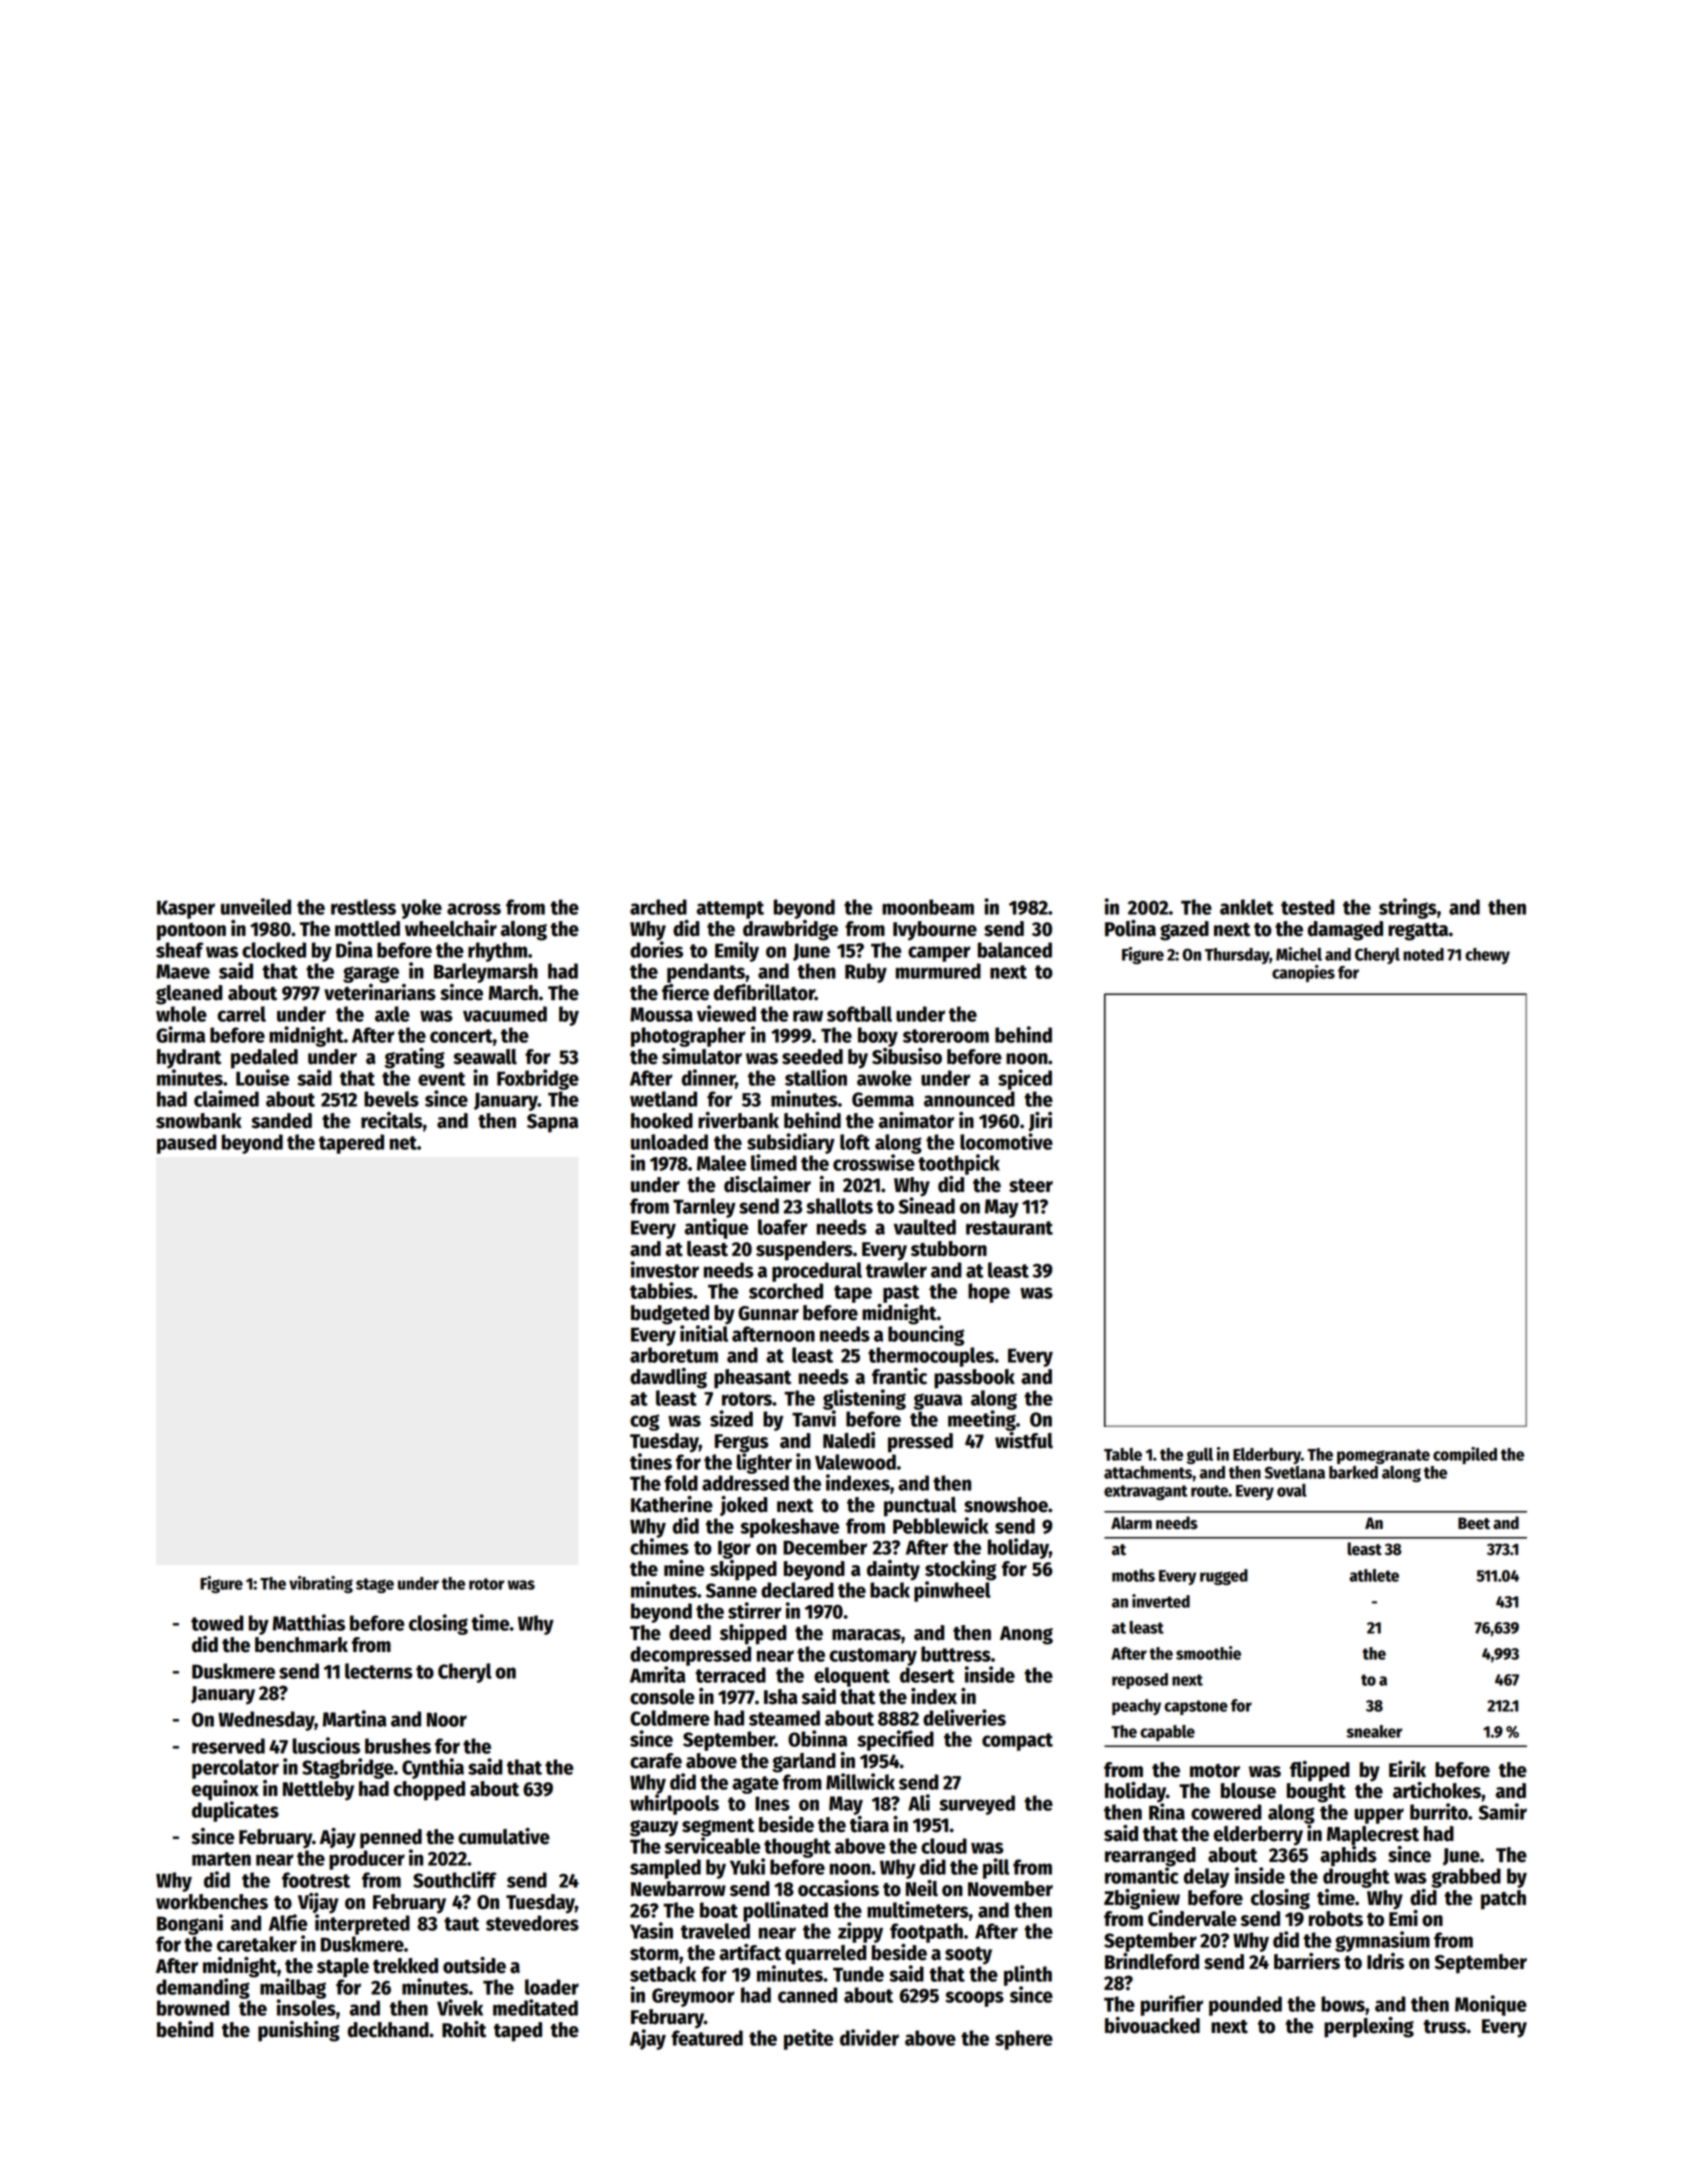 This screenshot has width=1683, height=2178. I want to click on steer, so click(1031, 1186).
